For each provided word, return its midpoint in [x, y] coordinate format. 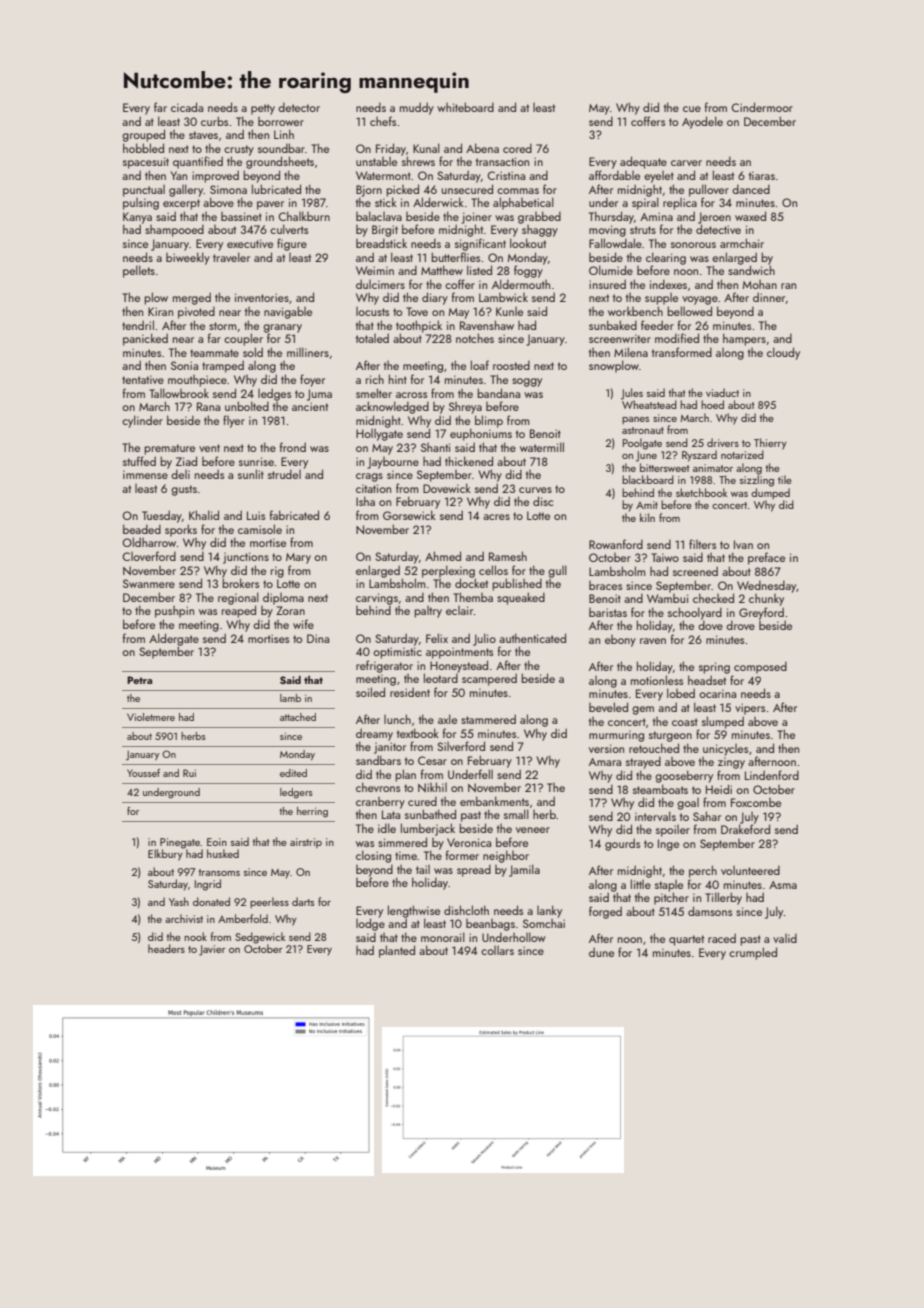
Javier [212, 950]
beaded [142, 529]
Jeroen [714, 218]
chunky [766, 600]
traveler [231, 257]
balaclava [379, 216]
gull [557, 571]
